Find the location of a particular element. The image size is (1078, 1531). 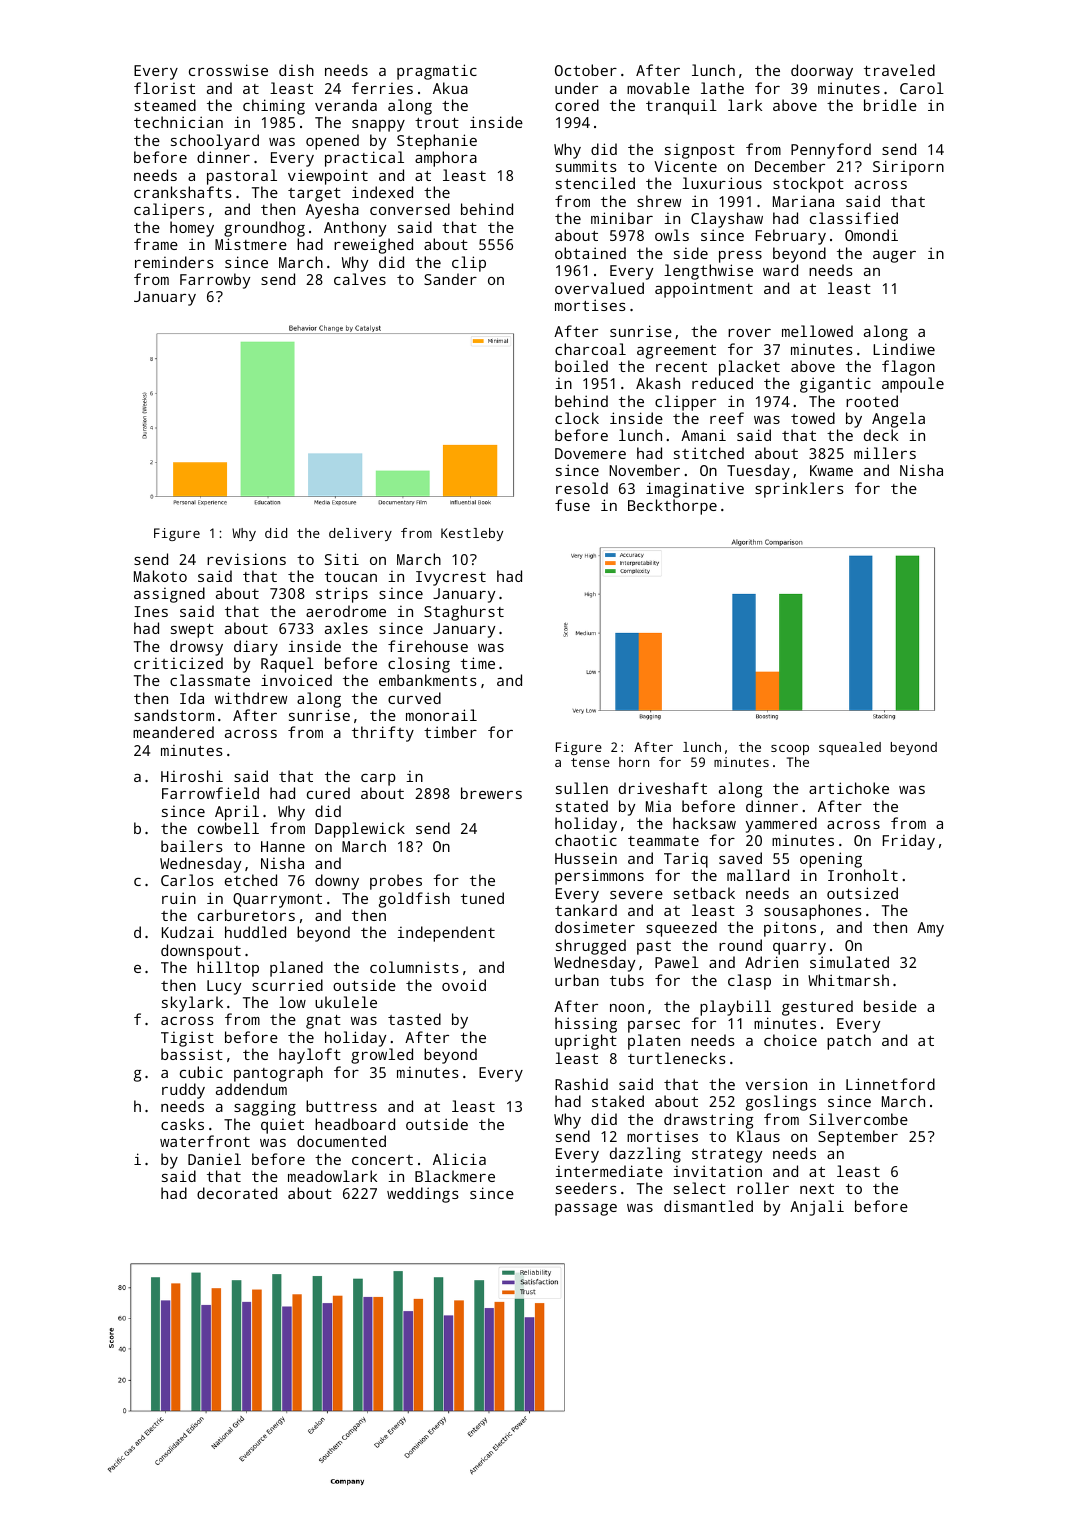

Ironholt is located at coordinates (863, 875).
